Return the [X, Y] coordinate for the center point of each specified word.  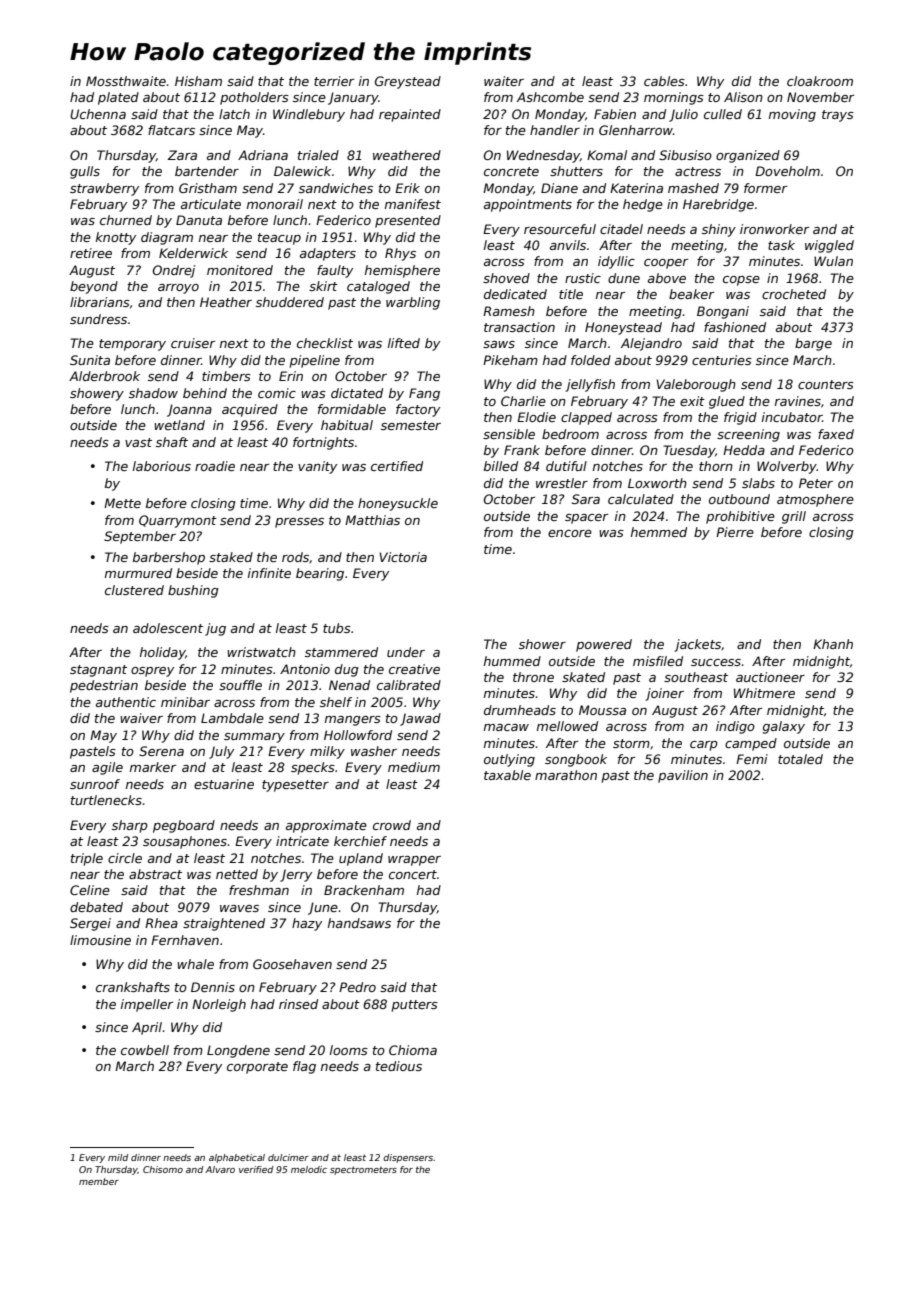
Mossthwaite [126, 81]
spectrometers [363, 1170]
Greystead [408, 82]
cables [664, 81]
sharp [130, 826]
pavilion [683, 776]
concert [413, 874]
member [99, 1181]
